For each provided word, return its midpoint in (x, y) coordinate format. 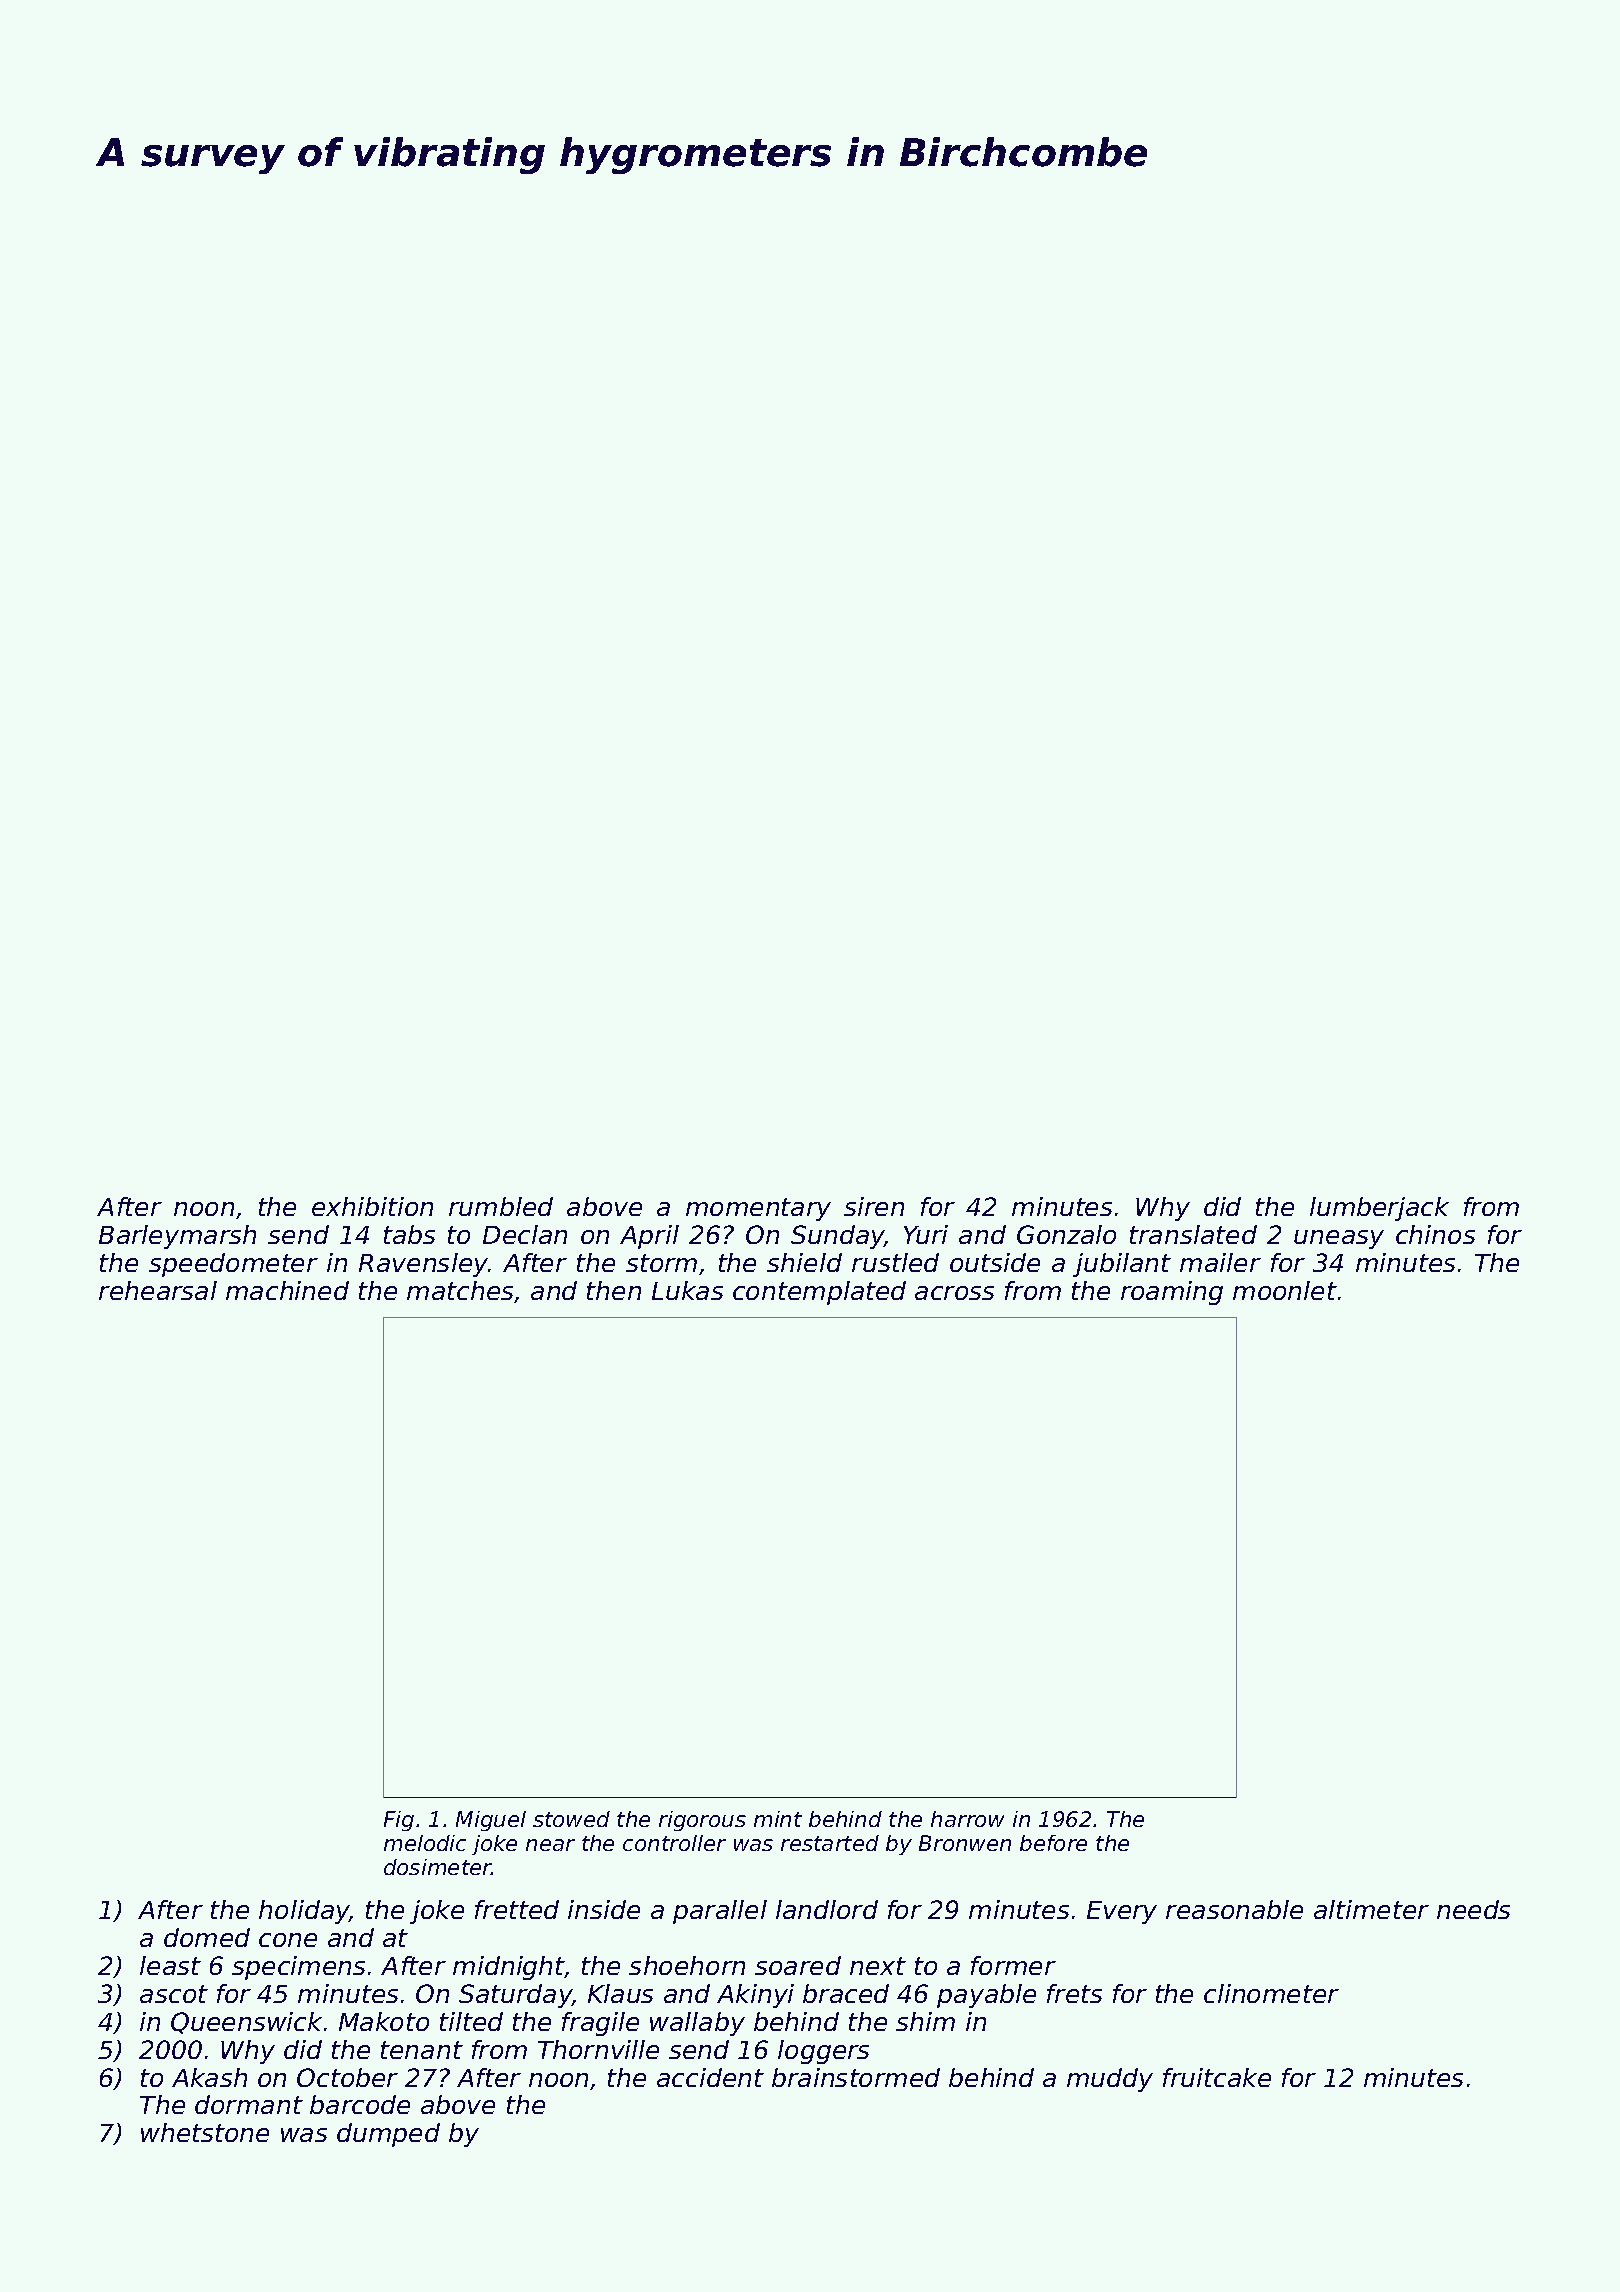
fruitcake (1217, 2077)
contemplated (819, 1293)
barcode (360, 2104)
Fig (399, 1821)
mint (778, 1819)
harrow (967, 1819)
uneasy (1339, 1239)
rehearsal (158, 1290)
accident (710, 2077)
